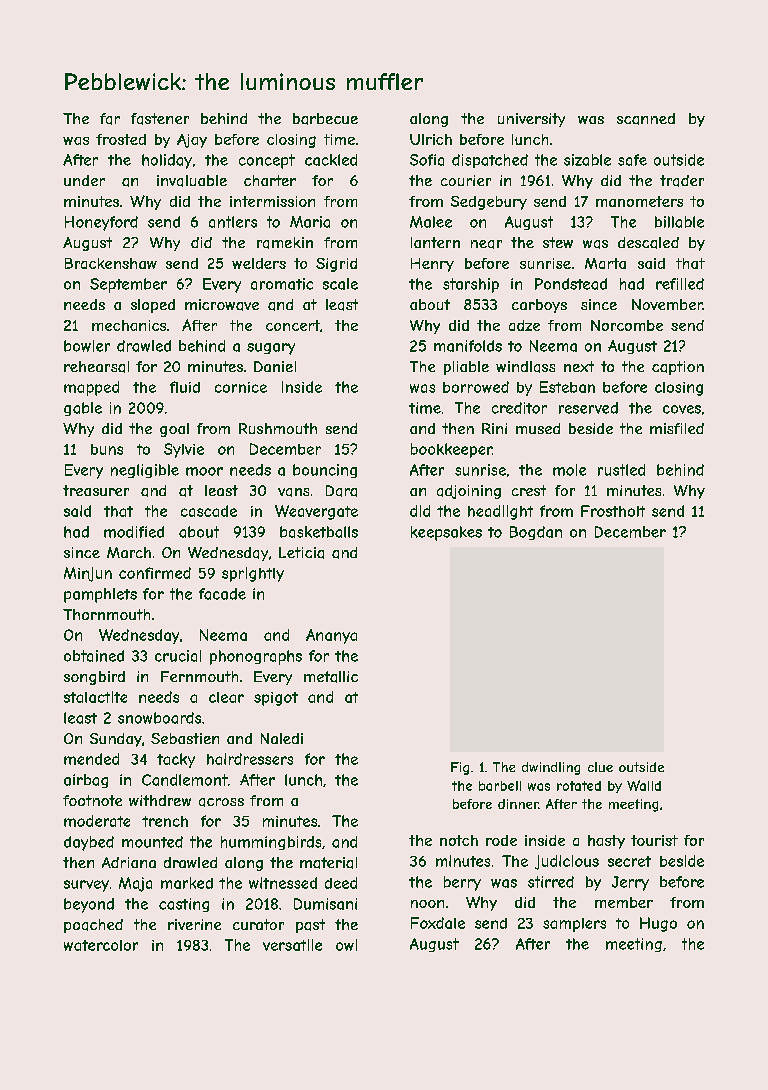 The width and height of the image is (768, 1090). I want to click on Marta, so click(605, 263).
